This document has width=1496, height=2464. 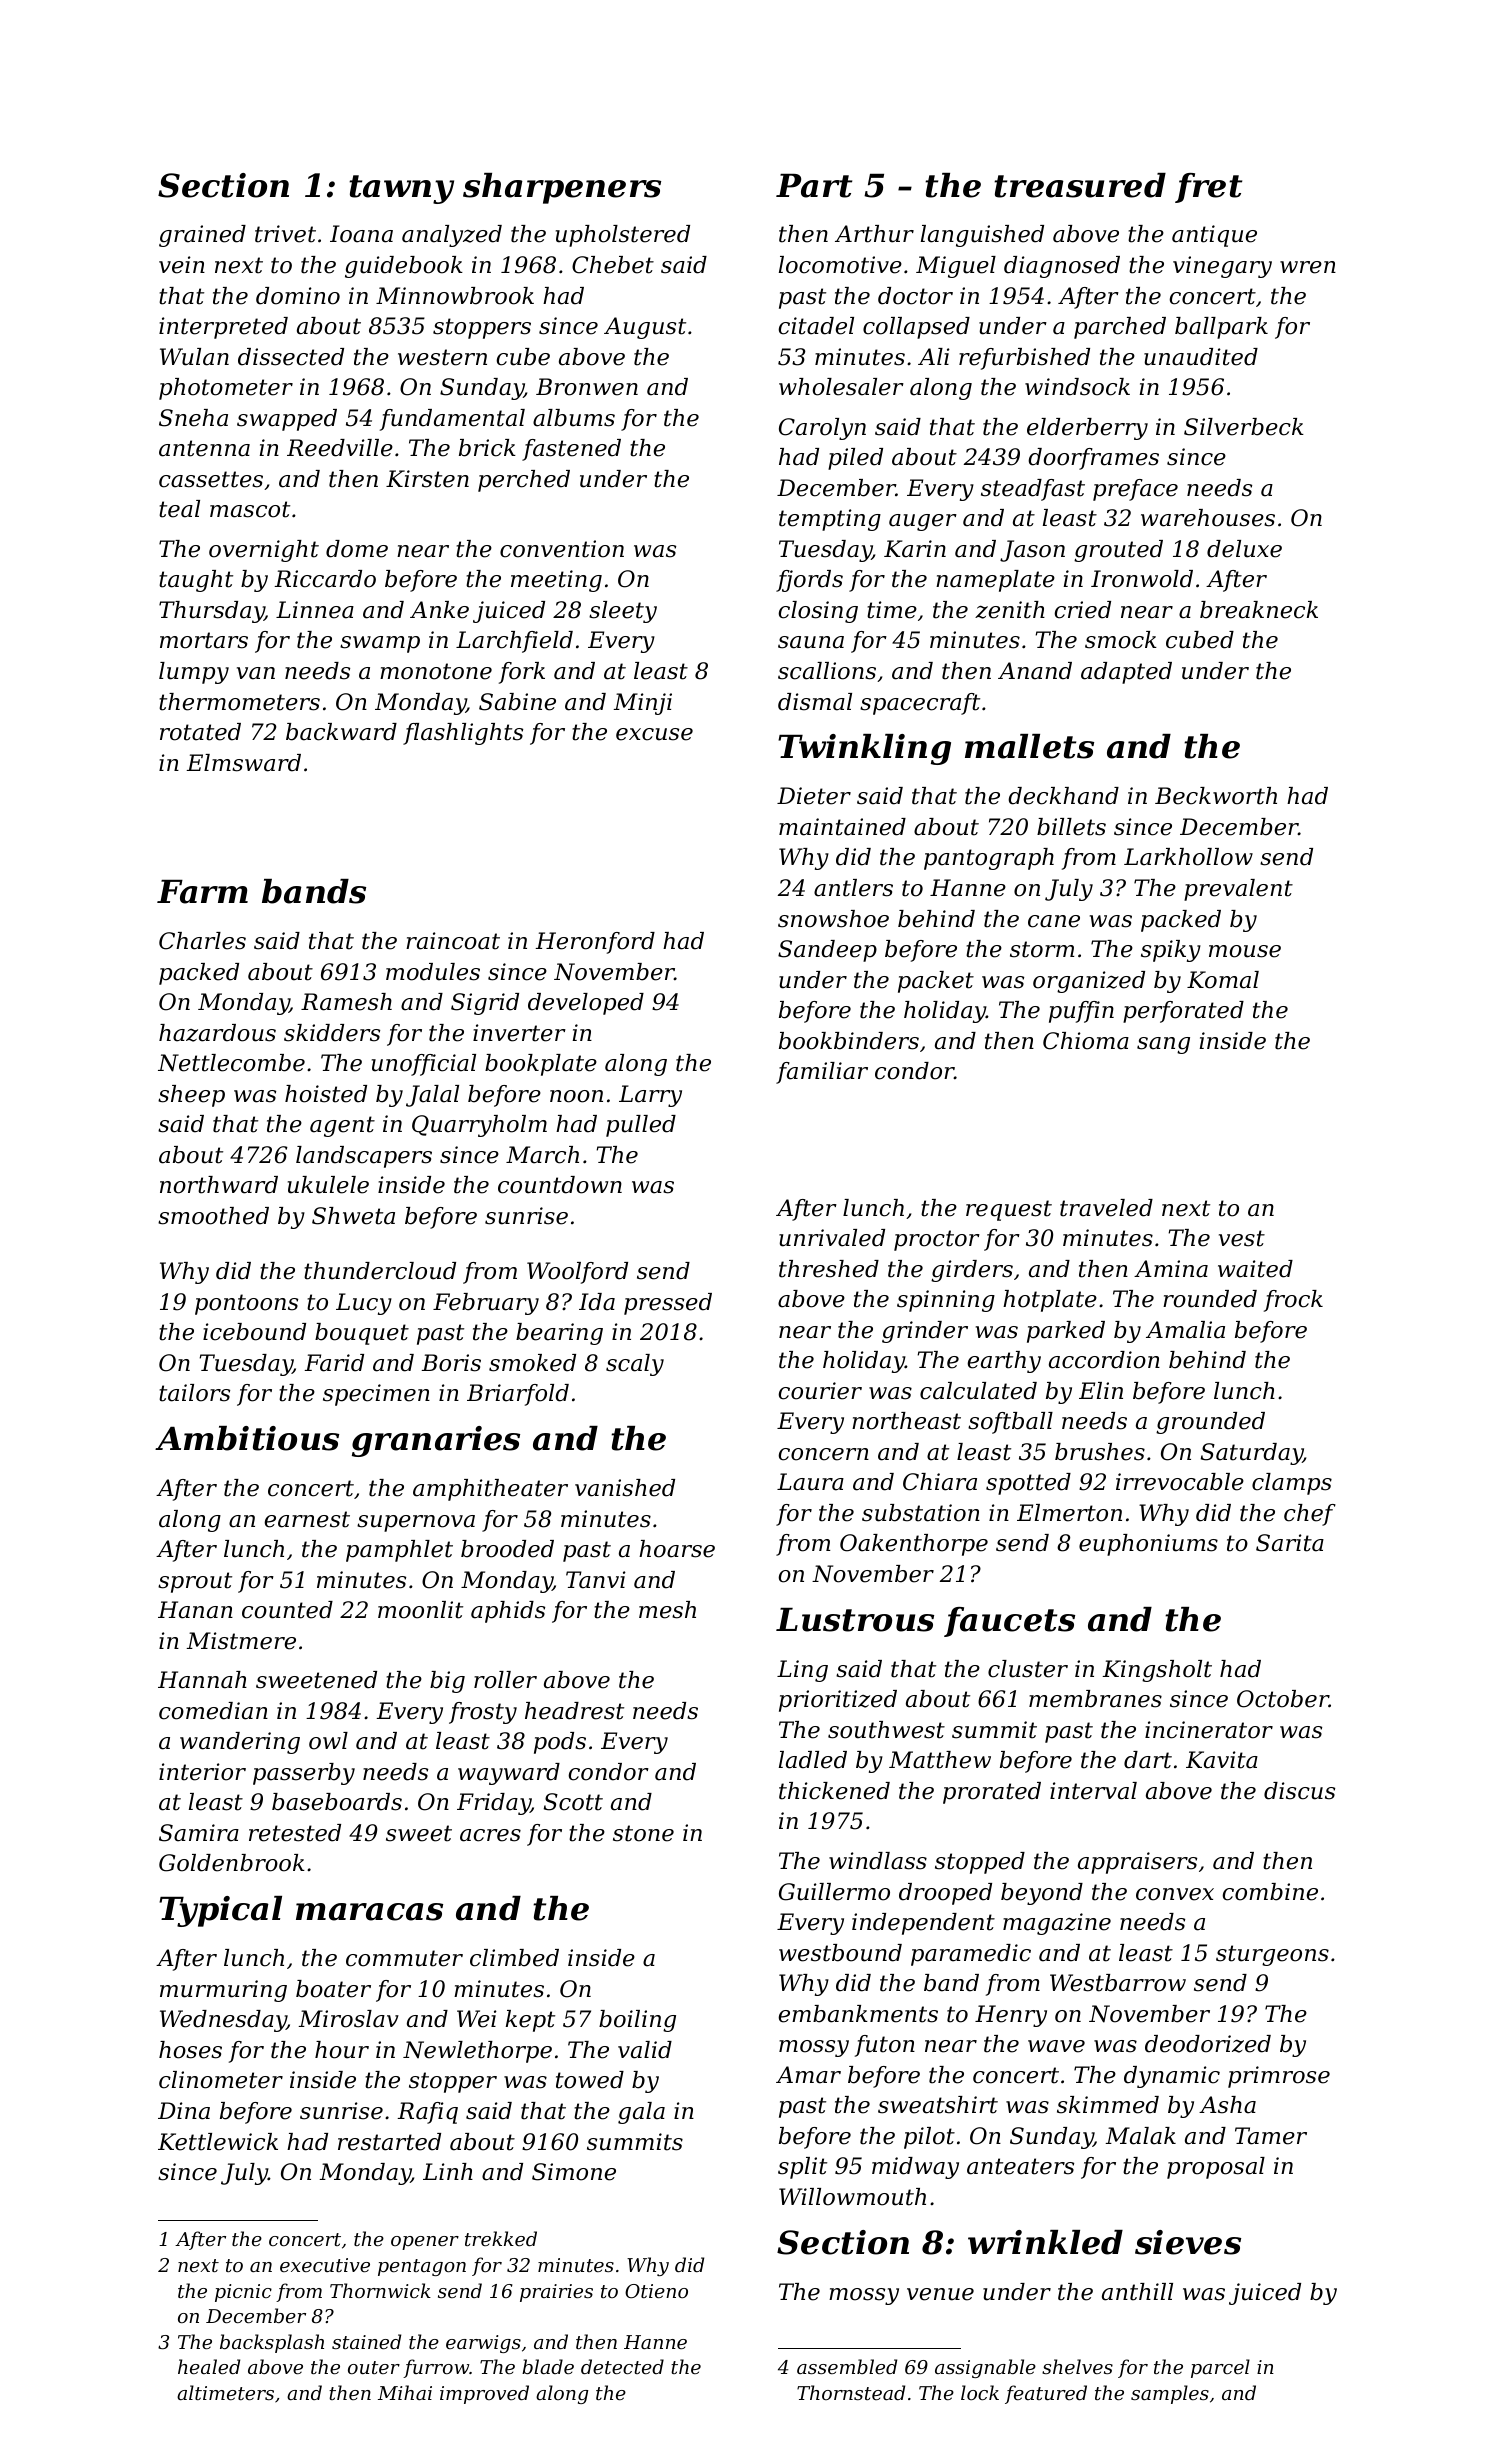 I want to click on fret, so click(x=1208, y=188).
